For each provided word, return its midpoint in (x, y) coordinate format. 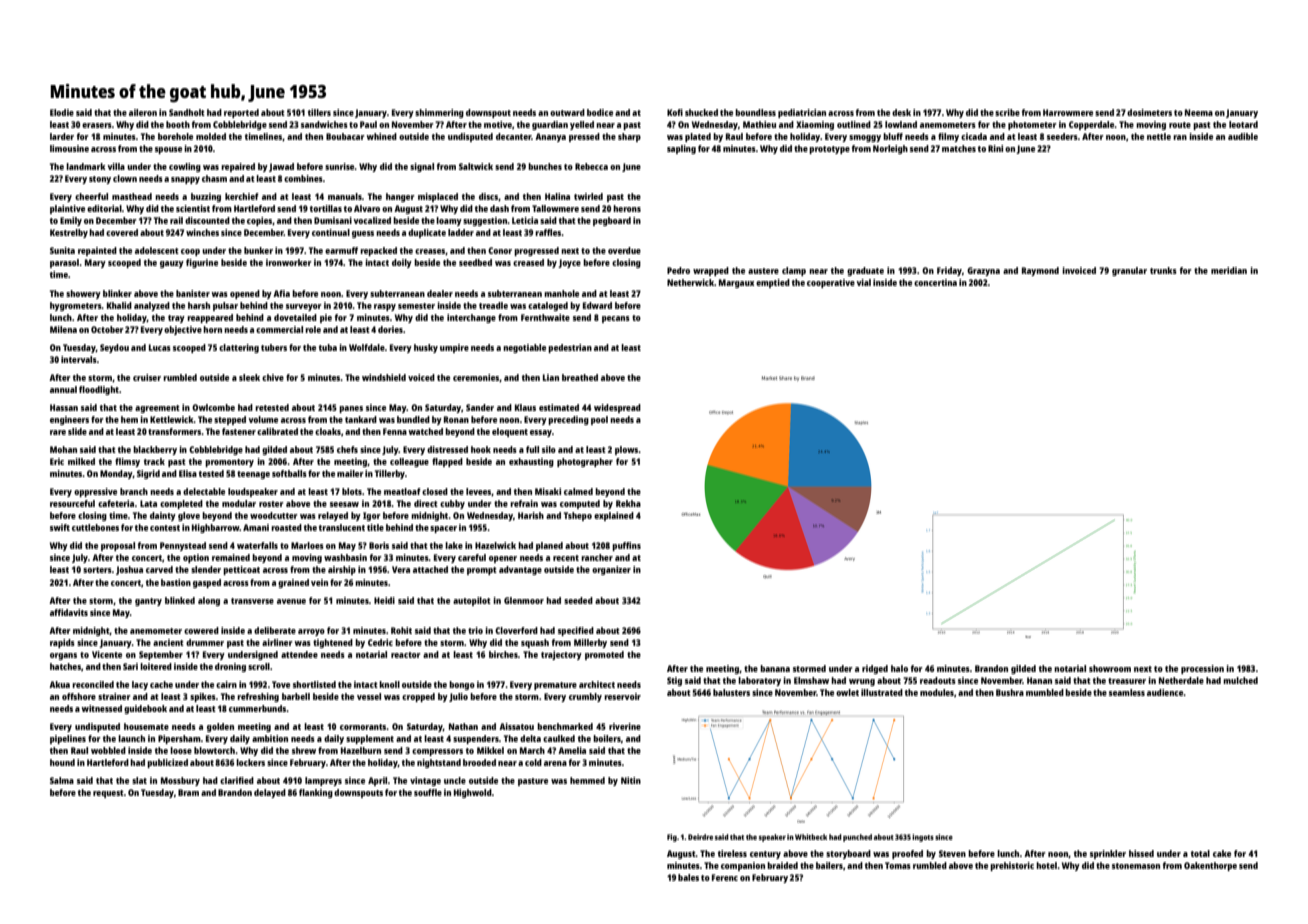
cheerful (91, 196)
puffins (626, 546)
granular (1129, 271)
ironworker (289, 262)
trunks (1163, 270)
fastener (239, 431)
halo (899, 668)
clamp (794, 271)
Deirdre (700, 837)
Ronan (456, 419)
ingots (923, 838)
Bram (188, 792)
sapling (681, 149)
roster (271, 504)
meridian (1229, 270)
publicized (167, 763)
